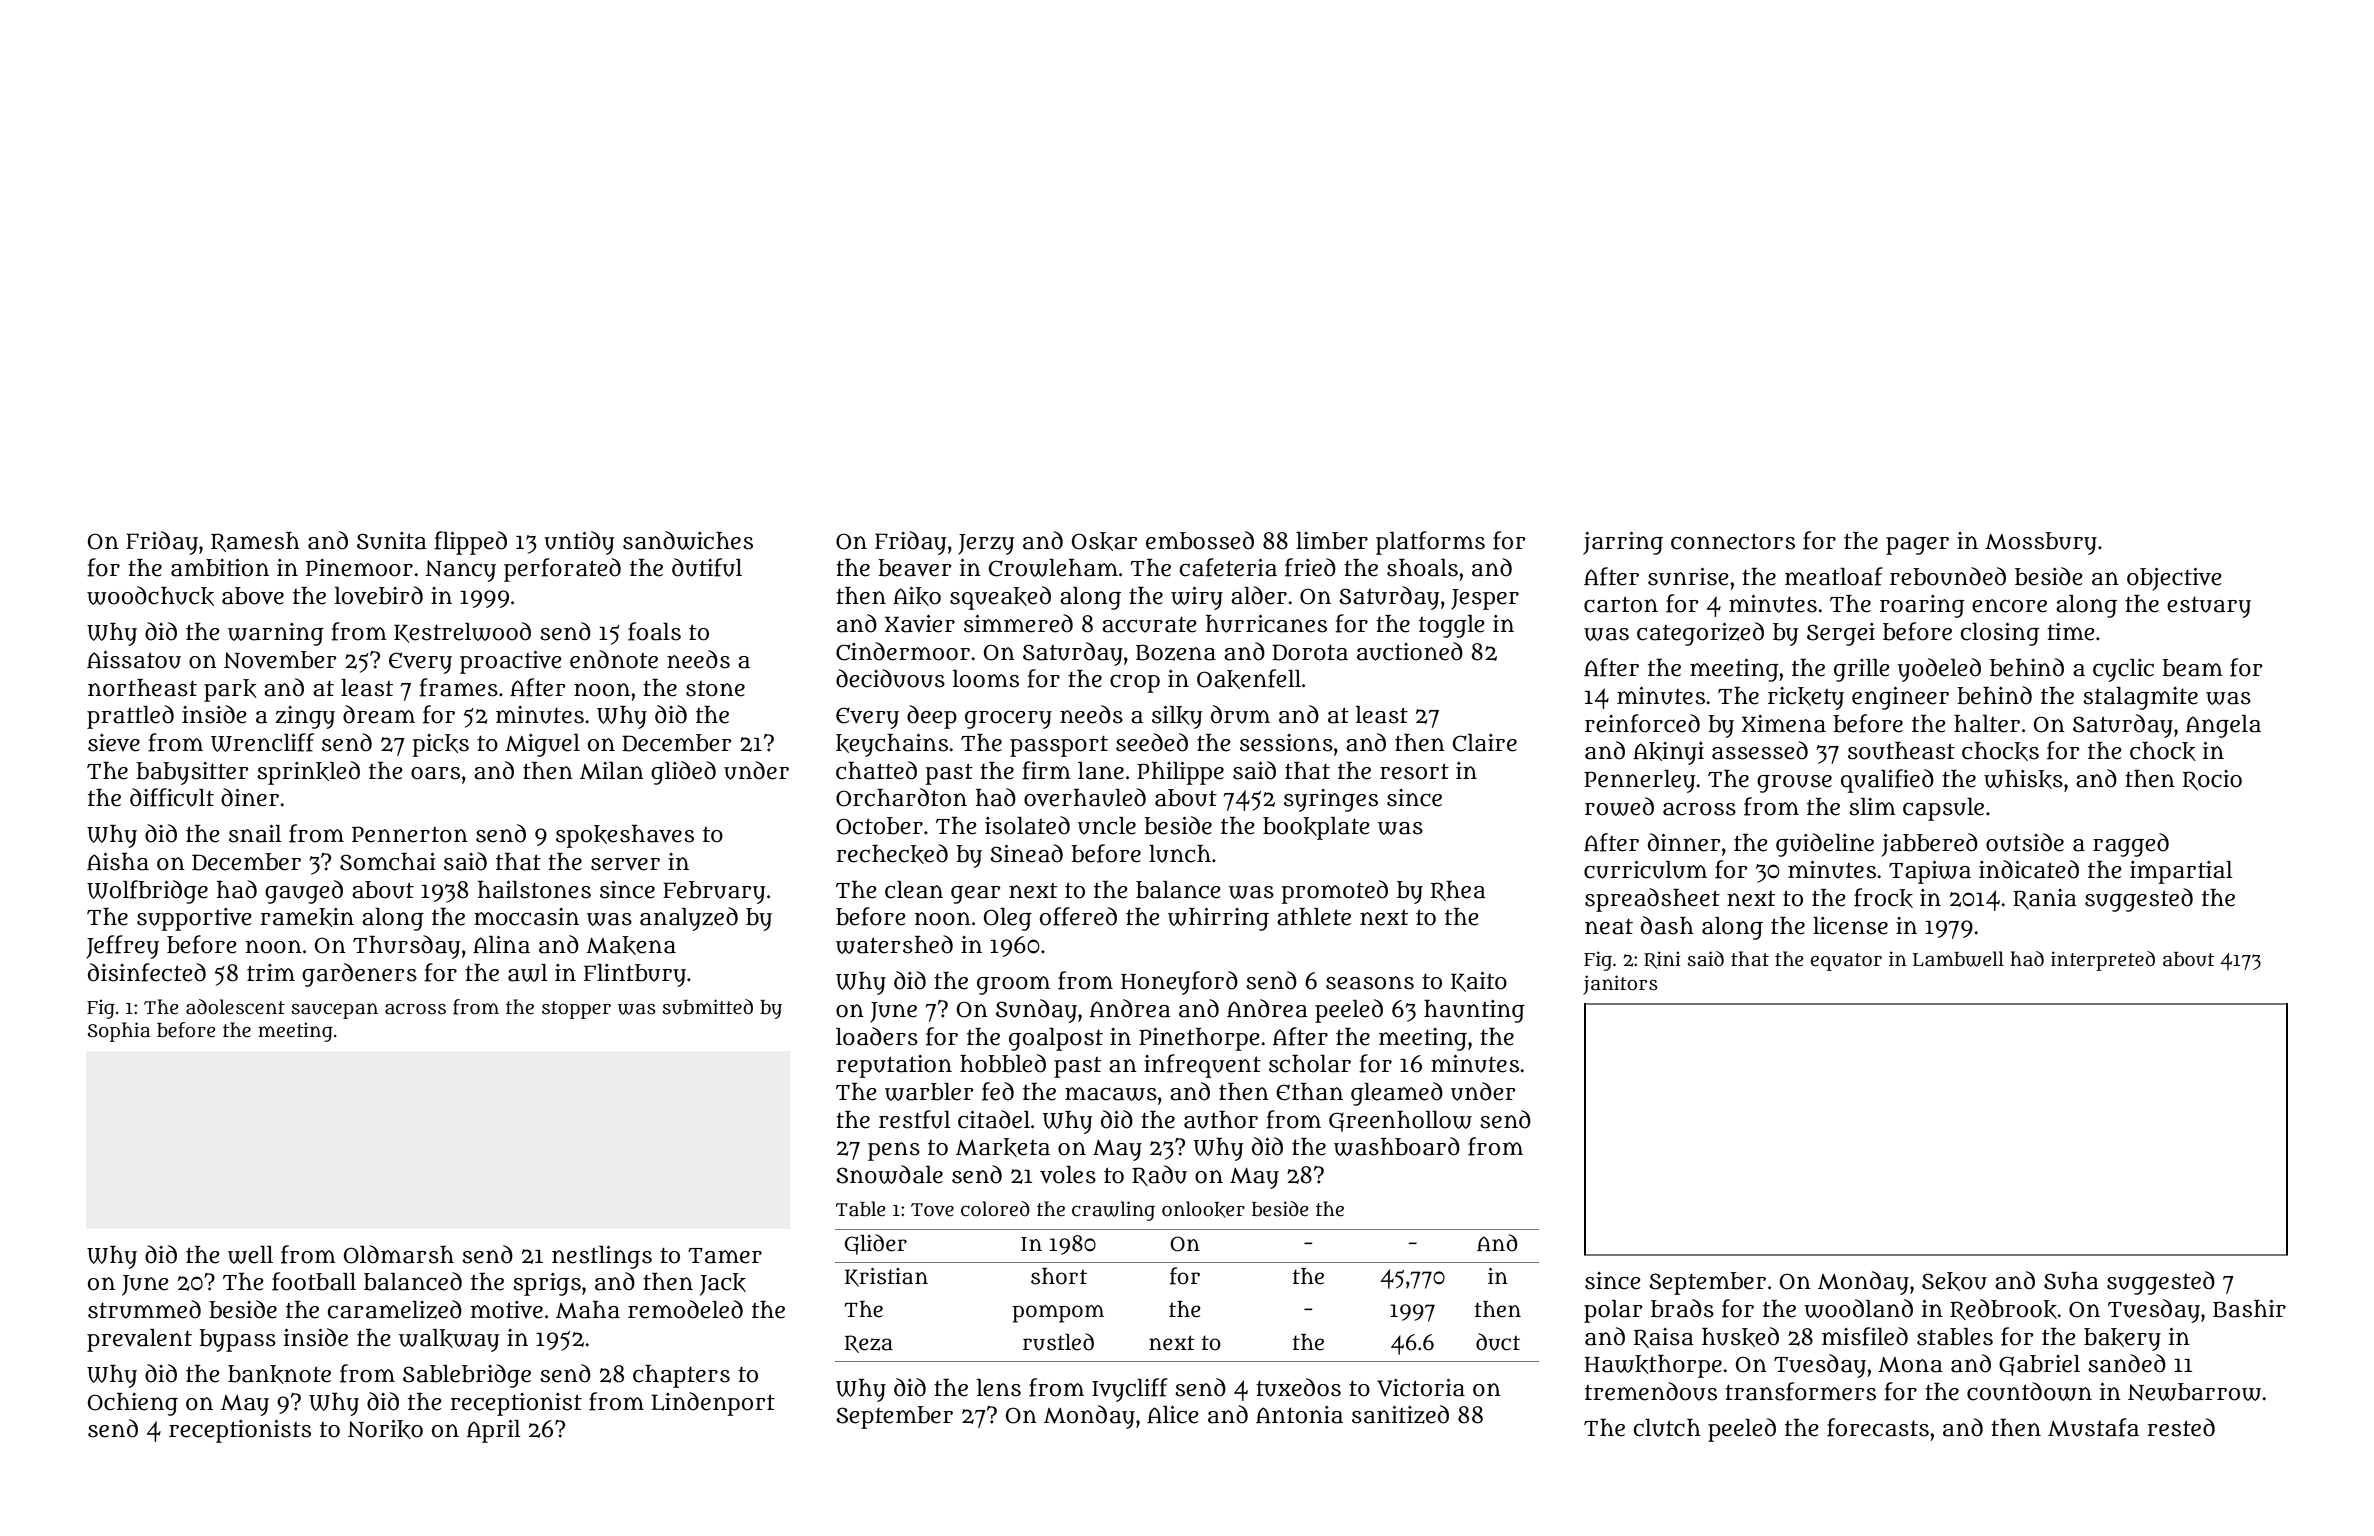  What do you see at coordinates (118, 1032) in the page?
I see `Sophia` at bounding box center [118, 1032].
